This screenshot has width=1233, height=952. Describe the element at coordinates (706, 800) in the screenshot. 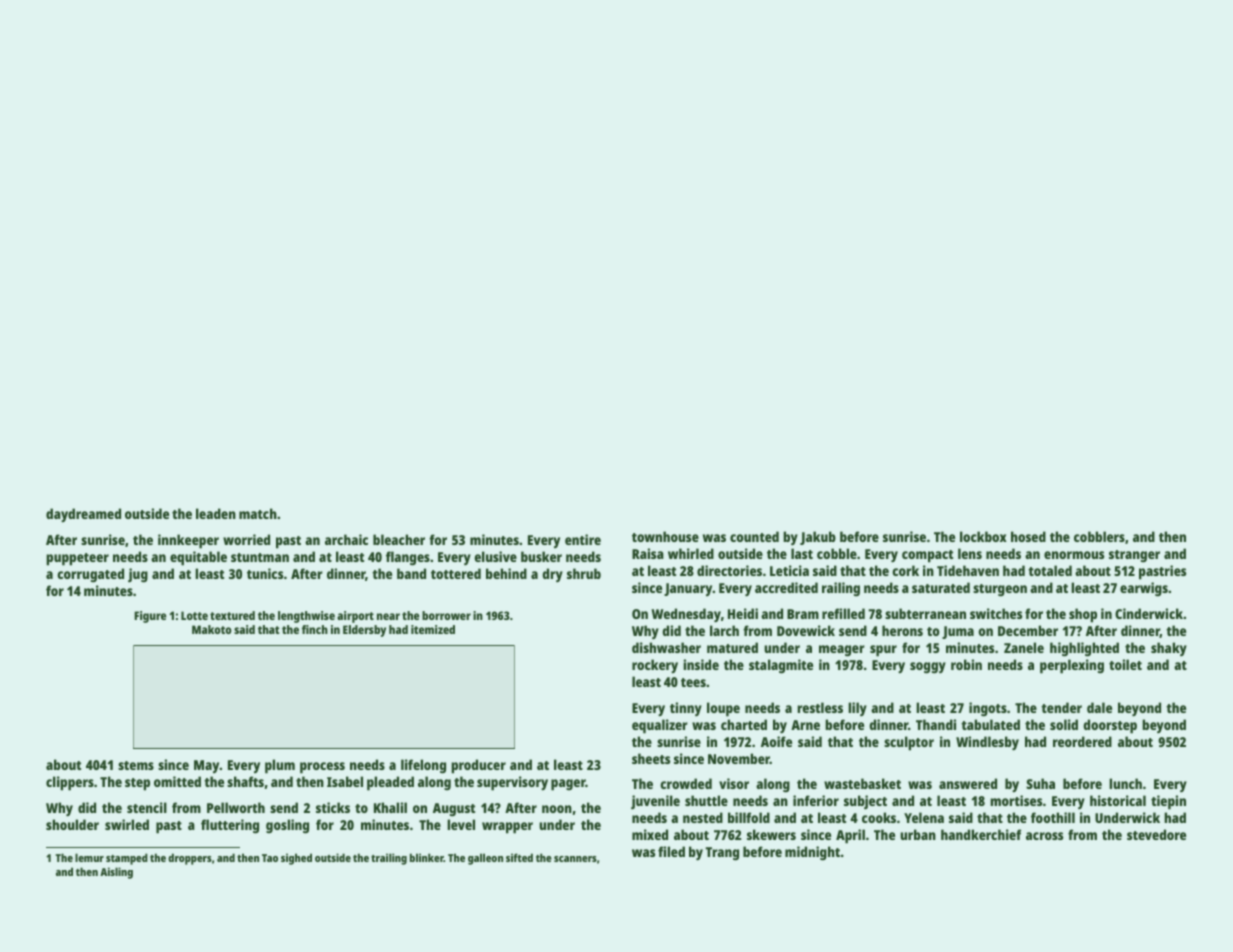

I see `shuttle` at that location.
